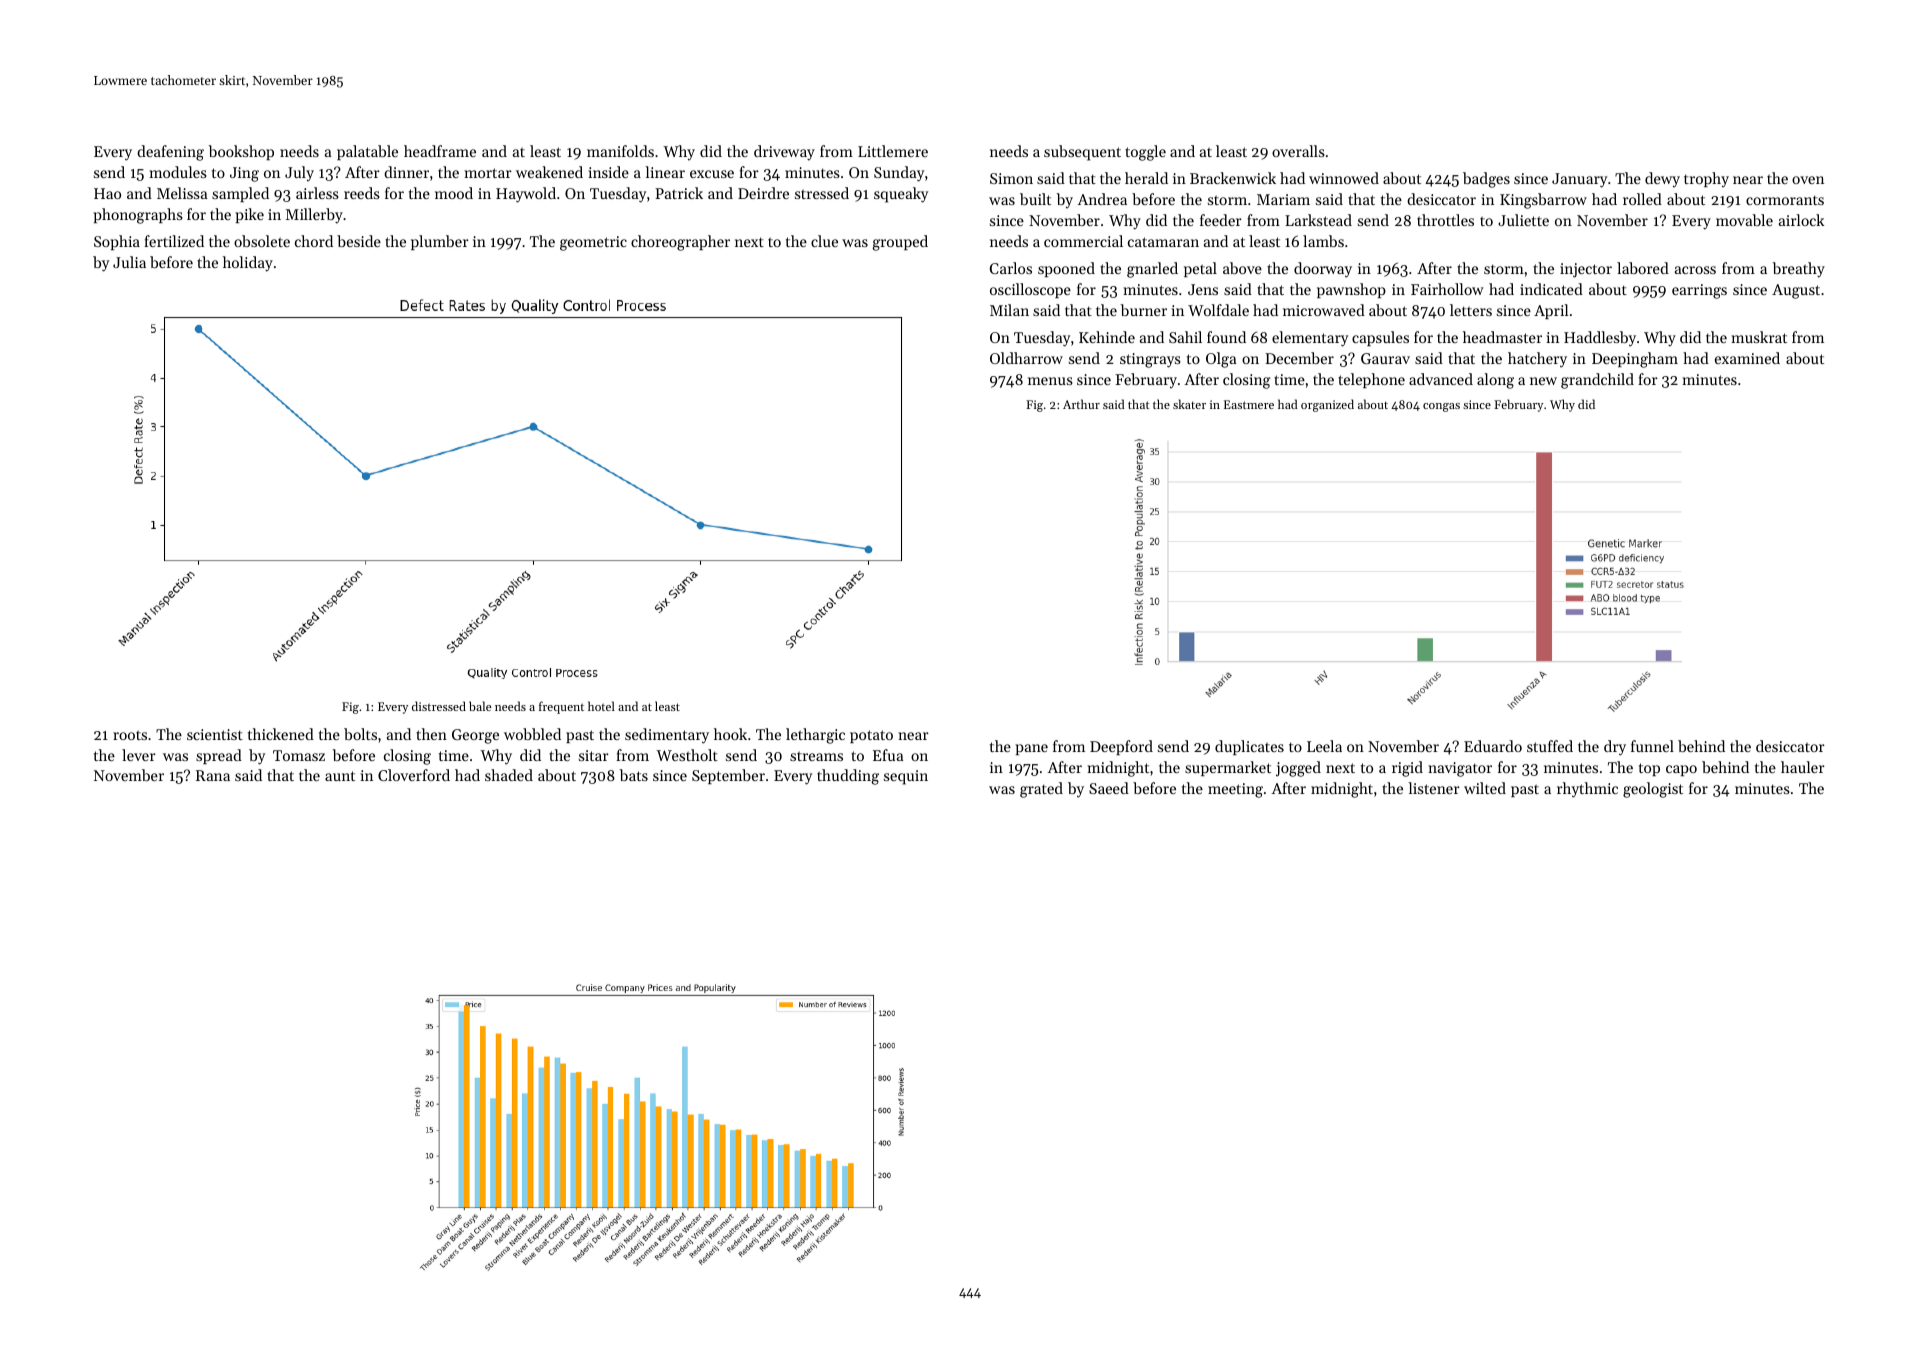 The height and width of the page is (1356, 1918). Describe the element at coordinates (1551, 289) in the page. I see `indicated` at that location.
